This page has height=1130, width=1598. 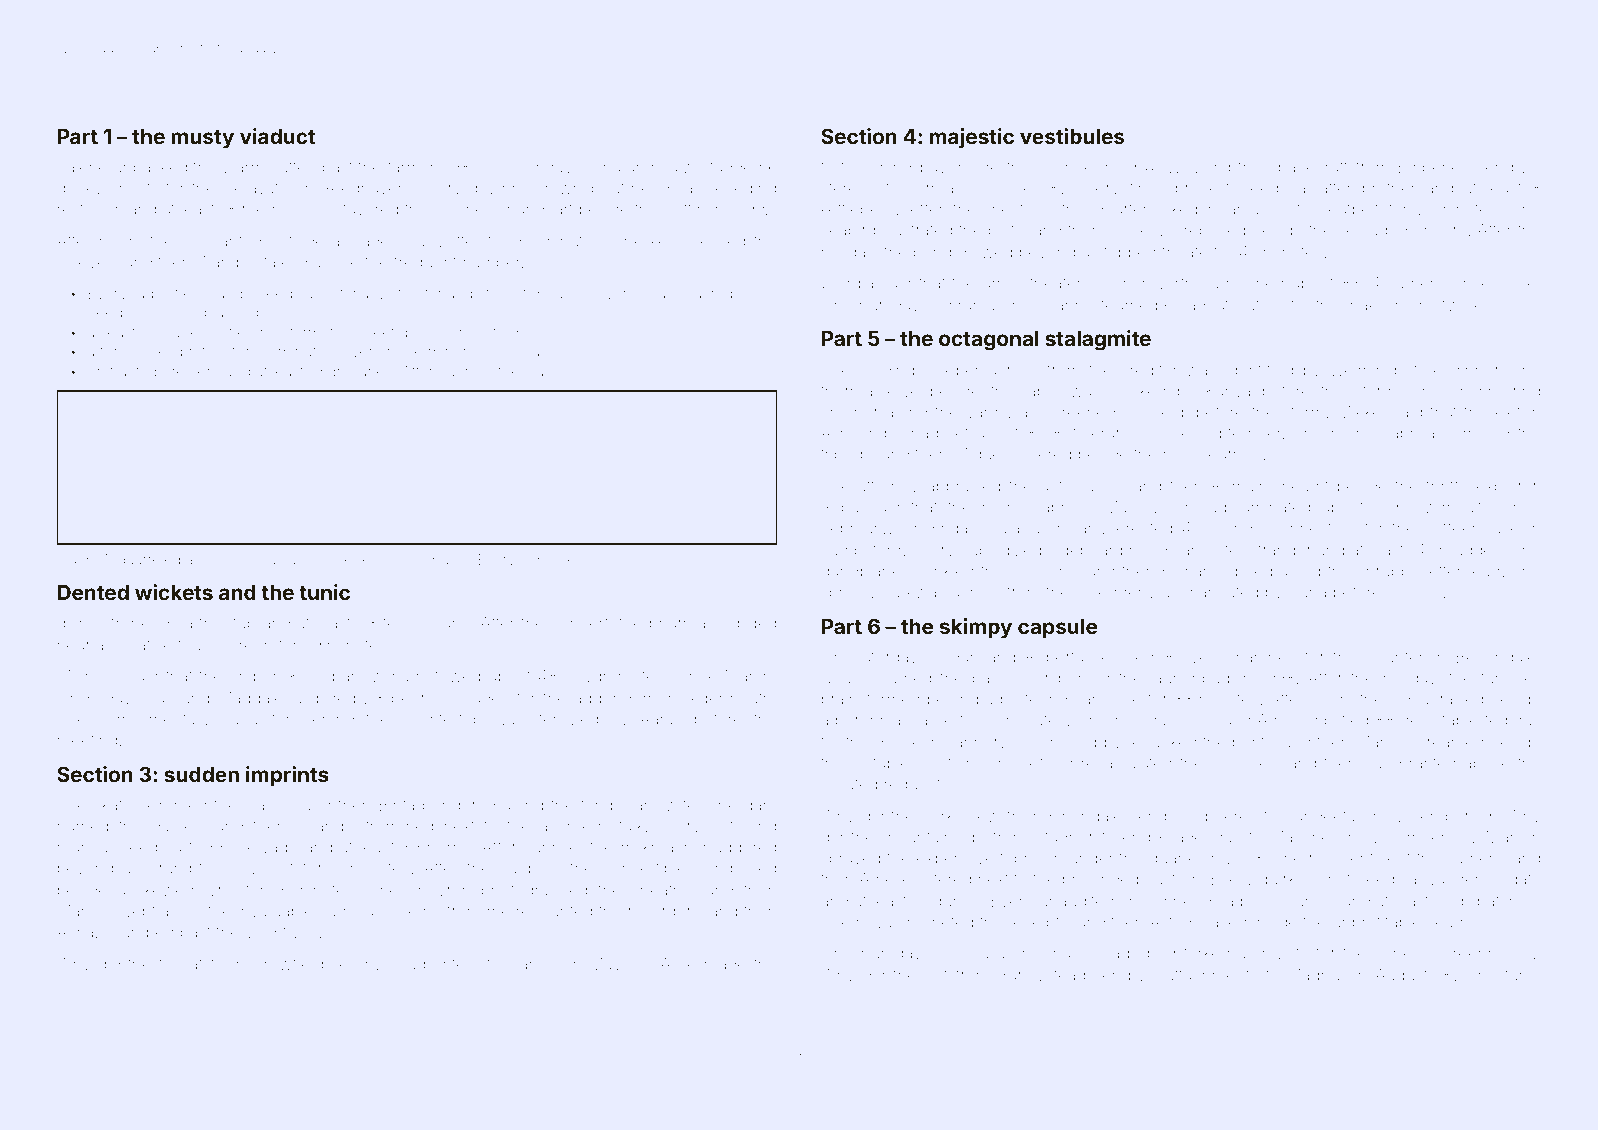 What do you see at coordinates (936, 975) in the page?
I see `hut` at bounding box center [936, 975].
